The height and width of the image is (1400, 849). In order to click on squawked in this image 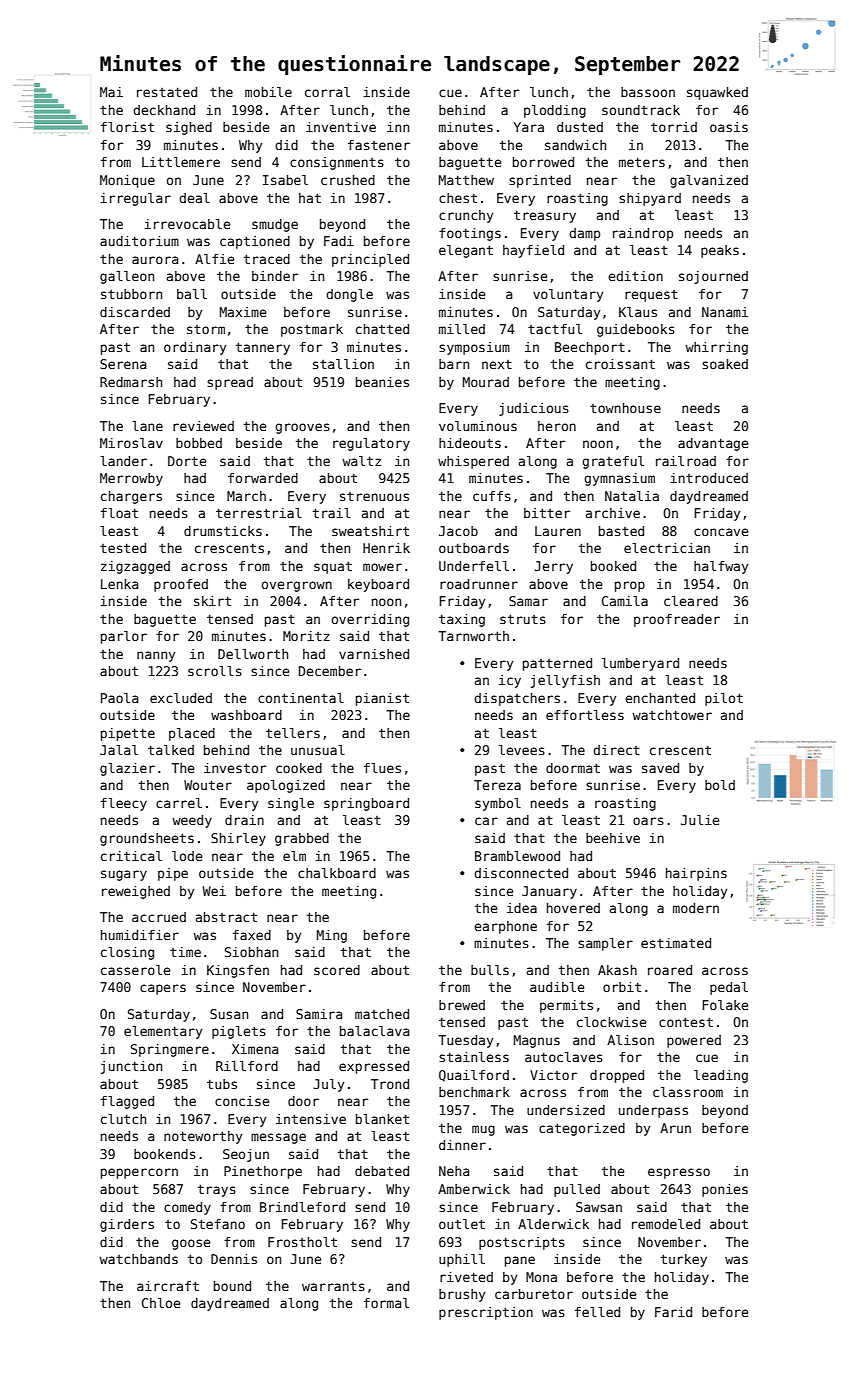, I will do `click(717, 93)`.
